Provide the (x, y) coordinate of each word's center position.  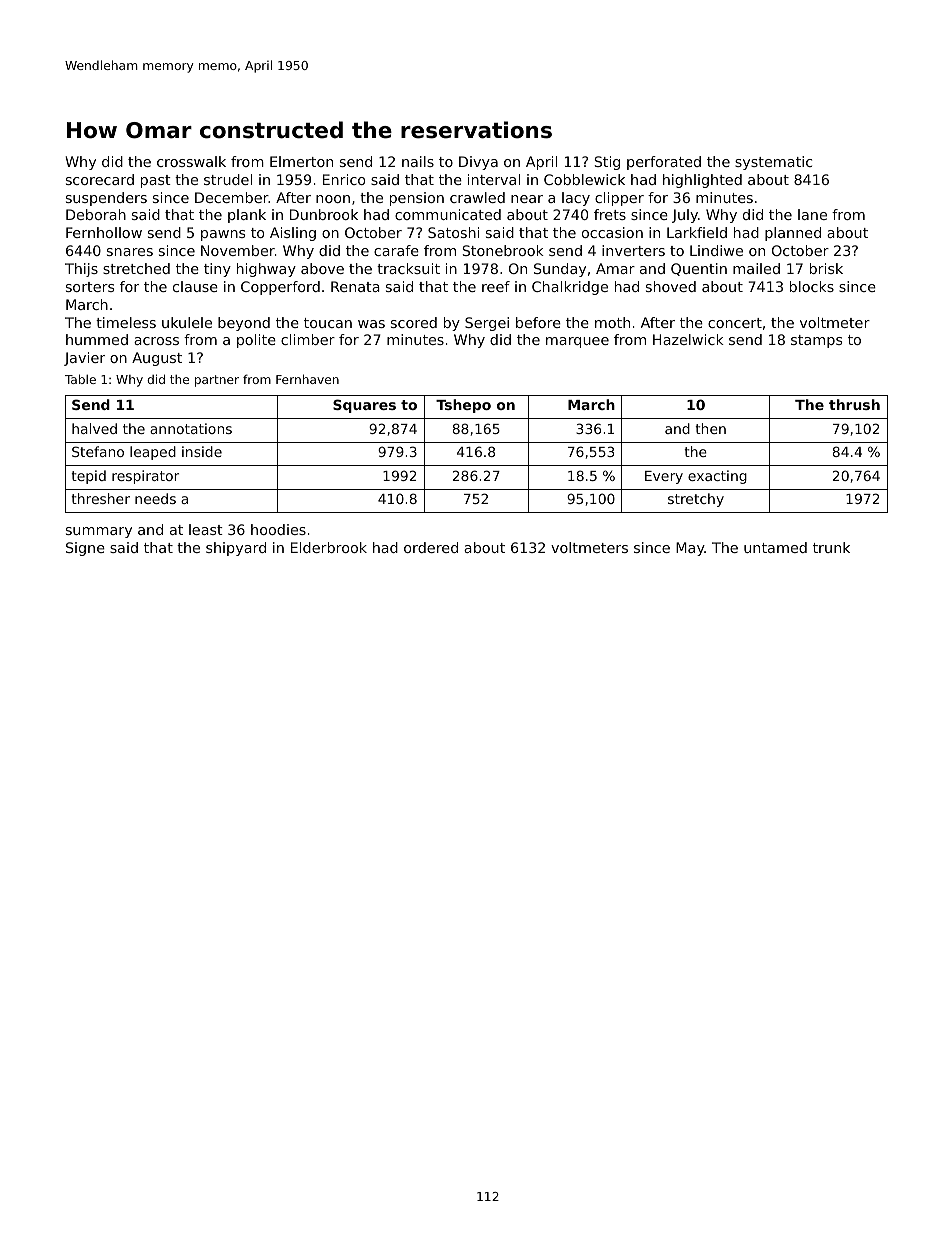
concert (735, 323)
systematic (773, 163)
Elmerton (301, 161)
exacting (717, 477)
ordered (431, 547)
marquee (577, 342)
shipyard (236, 549)
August (157, 359)
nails (418, 161)
